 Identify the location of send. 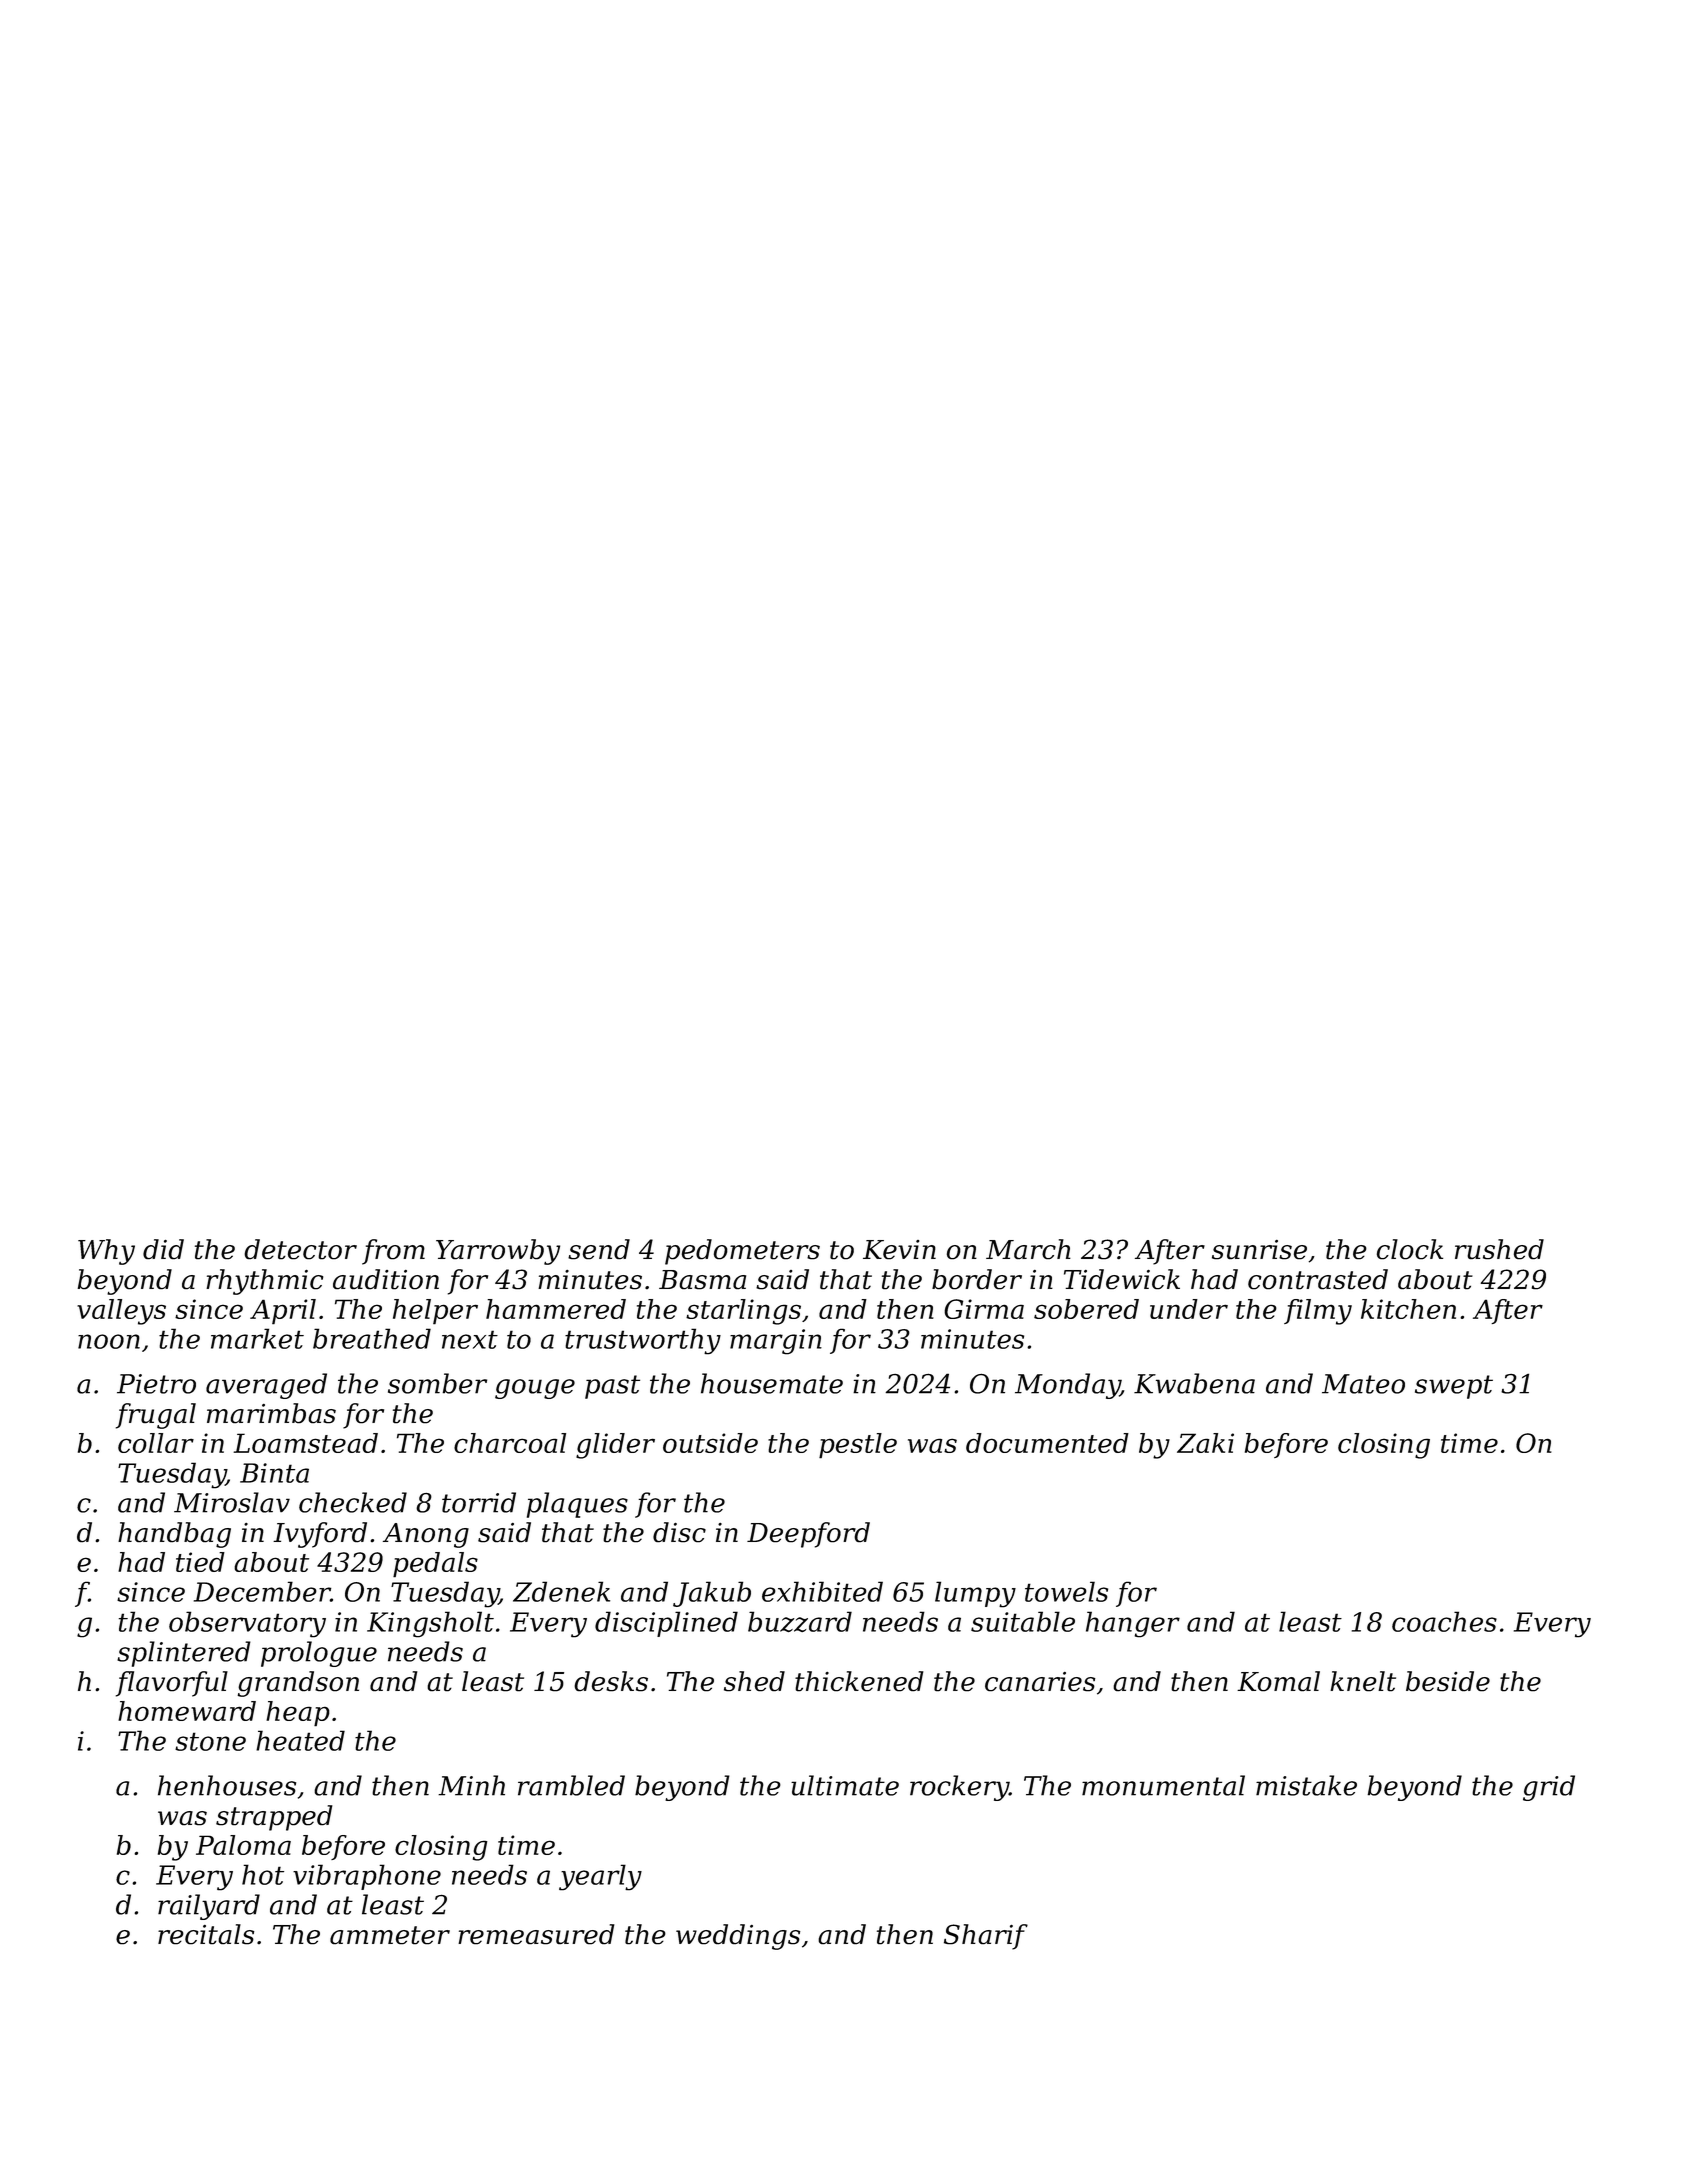
(599, 1249).
